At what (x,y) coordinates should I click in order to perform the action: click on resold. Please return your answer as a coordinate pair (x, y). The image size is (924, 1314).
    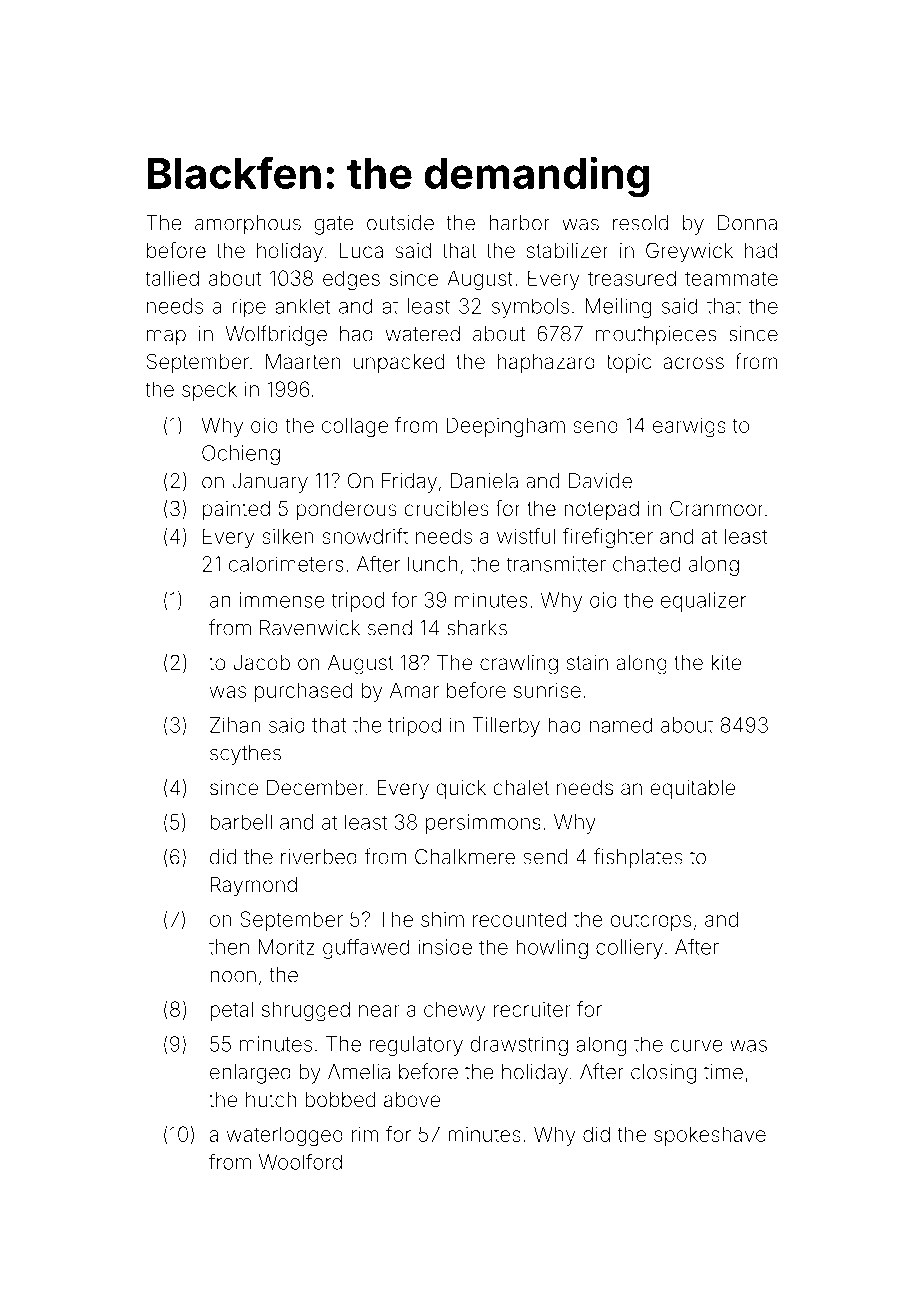
    Looking at the image, I should click on (640, 223).
